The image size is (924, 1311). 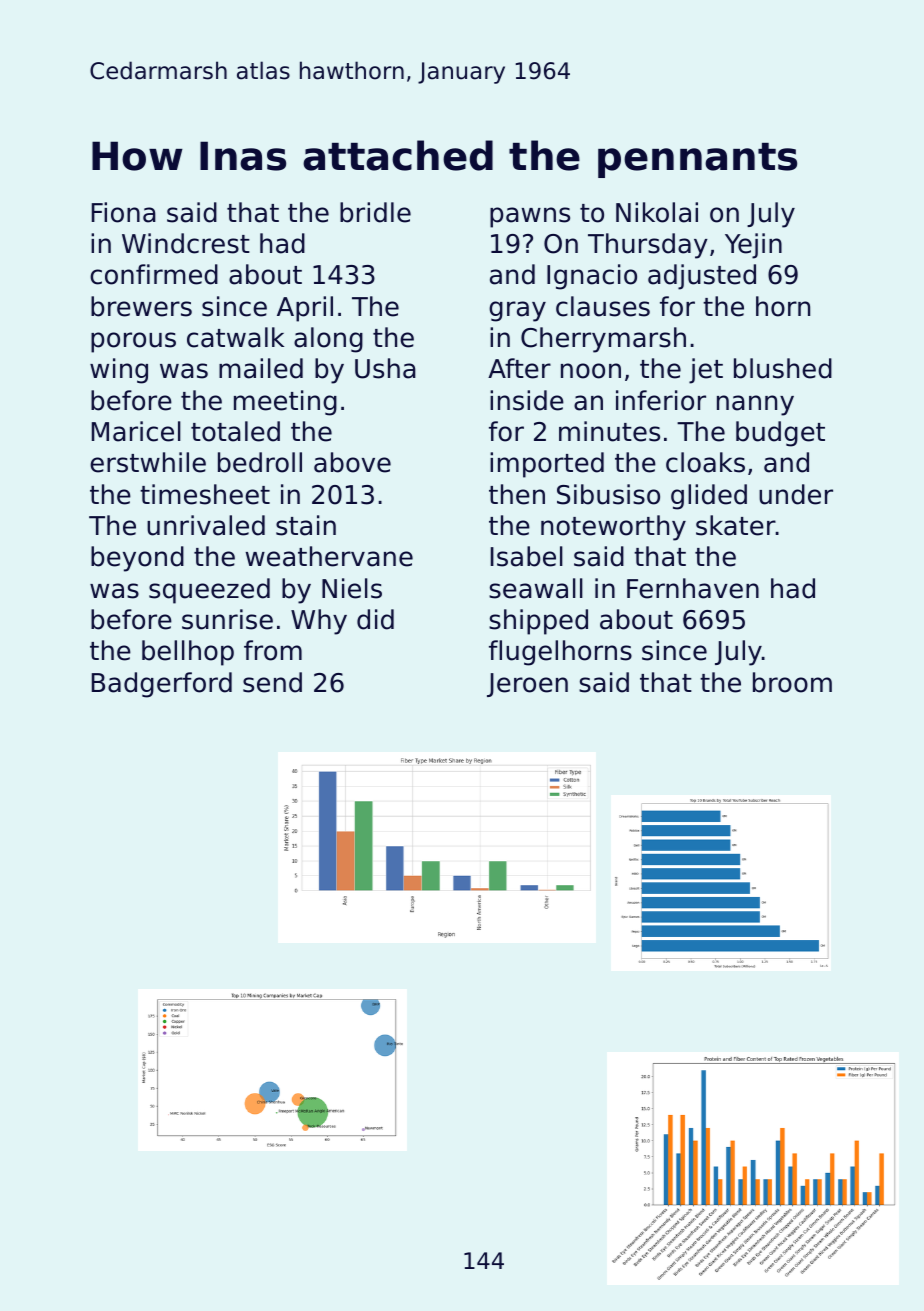 What do you see at coordinates (736, 525) in the screenshot?
I see `skater` at bounding box center [736, 525].
